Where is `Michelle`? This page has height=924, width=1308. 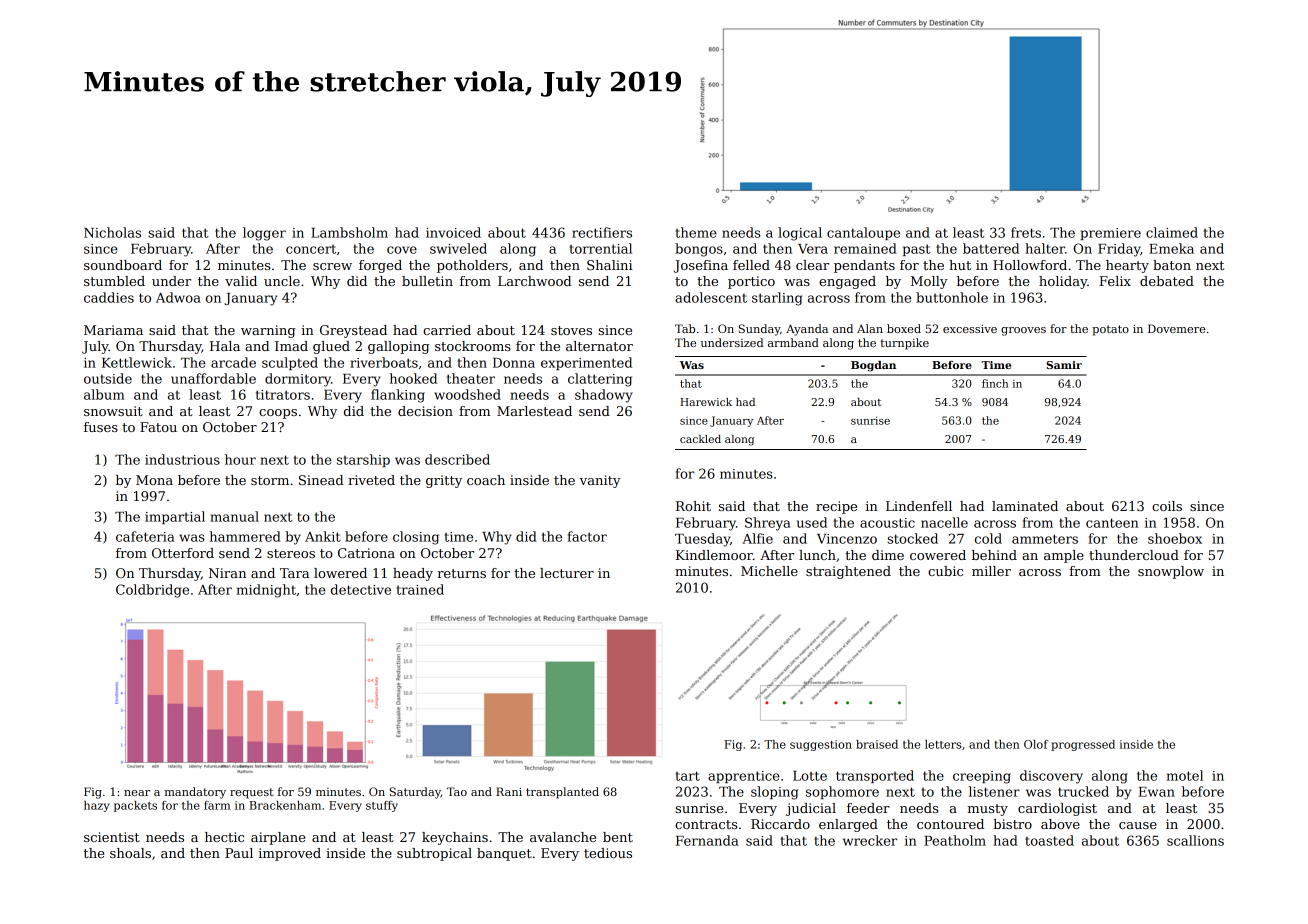
Michelle is located at coordinates (769, 571).
